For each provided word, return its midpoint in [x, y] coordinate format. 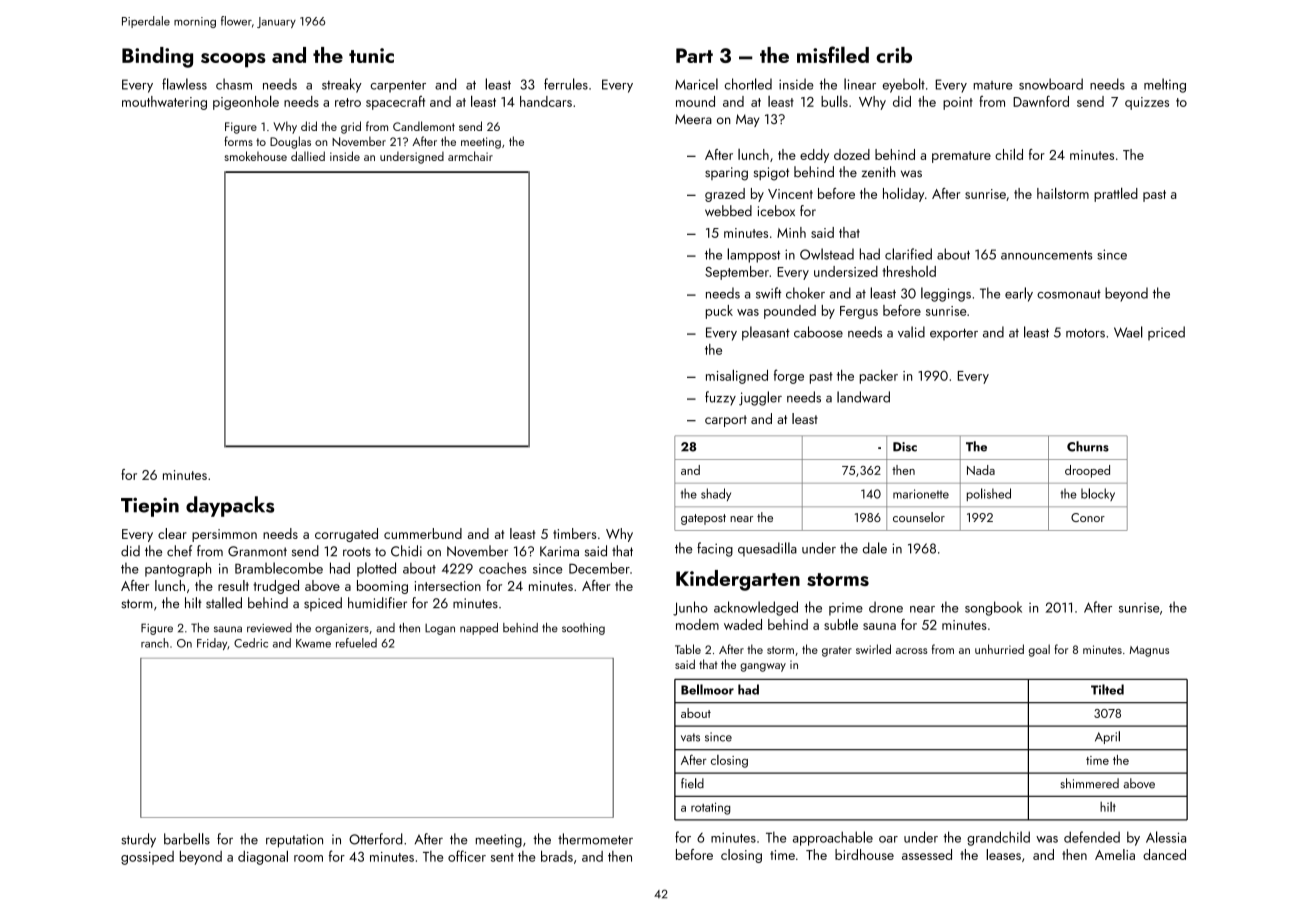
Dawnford [1041, 101]
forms [238, 141]
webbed [728, 210]
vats [690, 737]
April [1107, 737]
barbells [187, 839]
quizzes [1147, 103]
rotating [710, 808]
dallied [308, 156]
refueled [356, 643]
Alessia [1166, 837]
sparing [726, 174]
